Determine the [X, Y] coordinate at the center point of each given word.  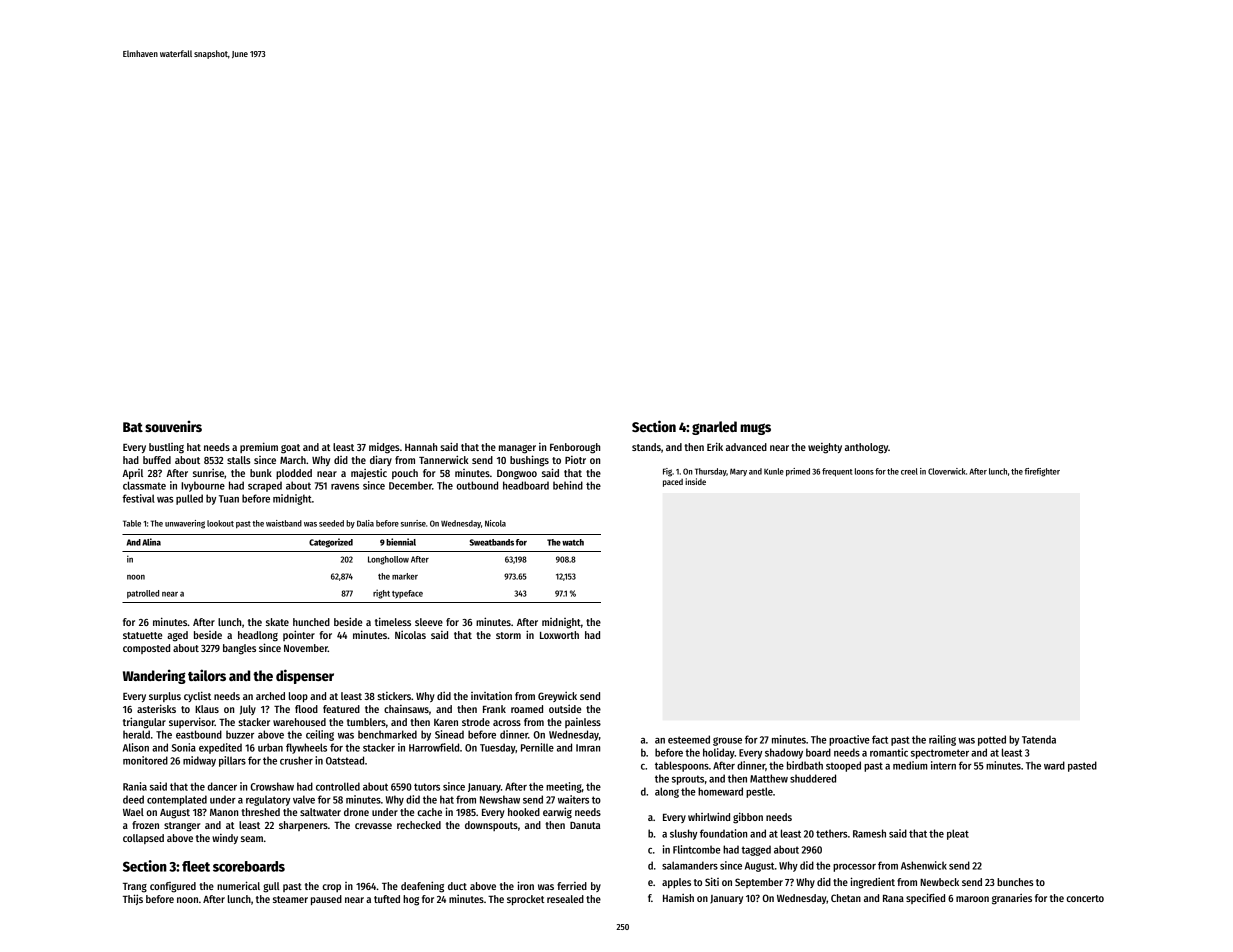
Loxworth [559, 635]
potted [992, 740]
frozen [145, 825]
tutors [427, 787]
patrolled [143, 594]
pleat [958, 834]
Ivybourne [203, 486]
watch [573, 542]
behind [568, 485]
